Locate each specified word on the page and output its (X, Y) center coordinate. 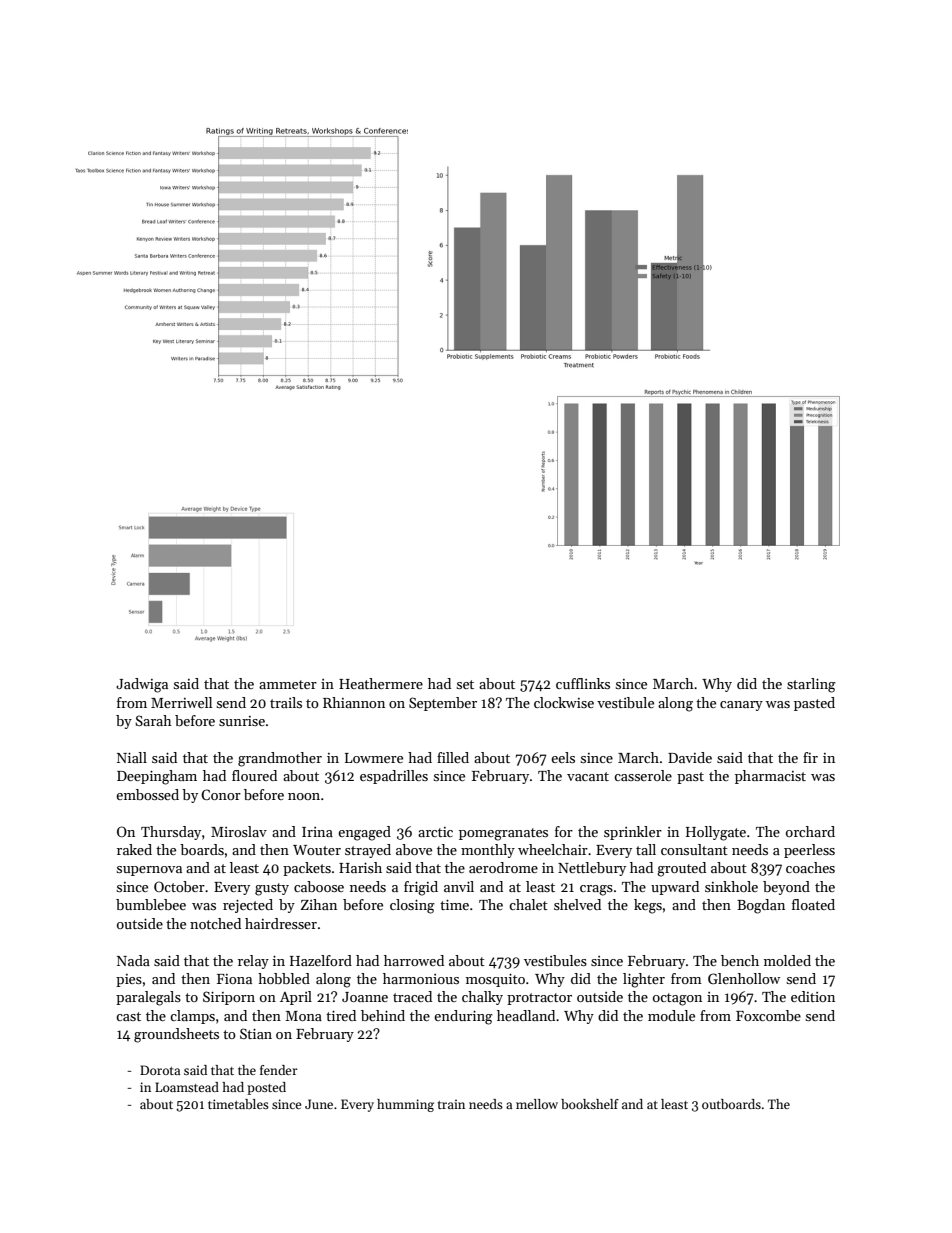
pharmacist (770, 777)
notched (215, 923)
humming (405, 1105)
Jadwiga (142, 685)
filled (453, 757)
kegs (648, 906)
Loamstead (187, 1087)
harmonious (421, 978)
